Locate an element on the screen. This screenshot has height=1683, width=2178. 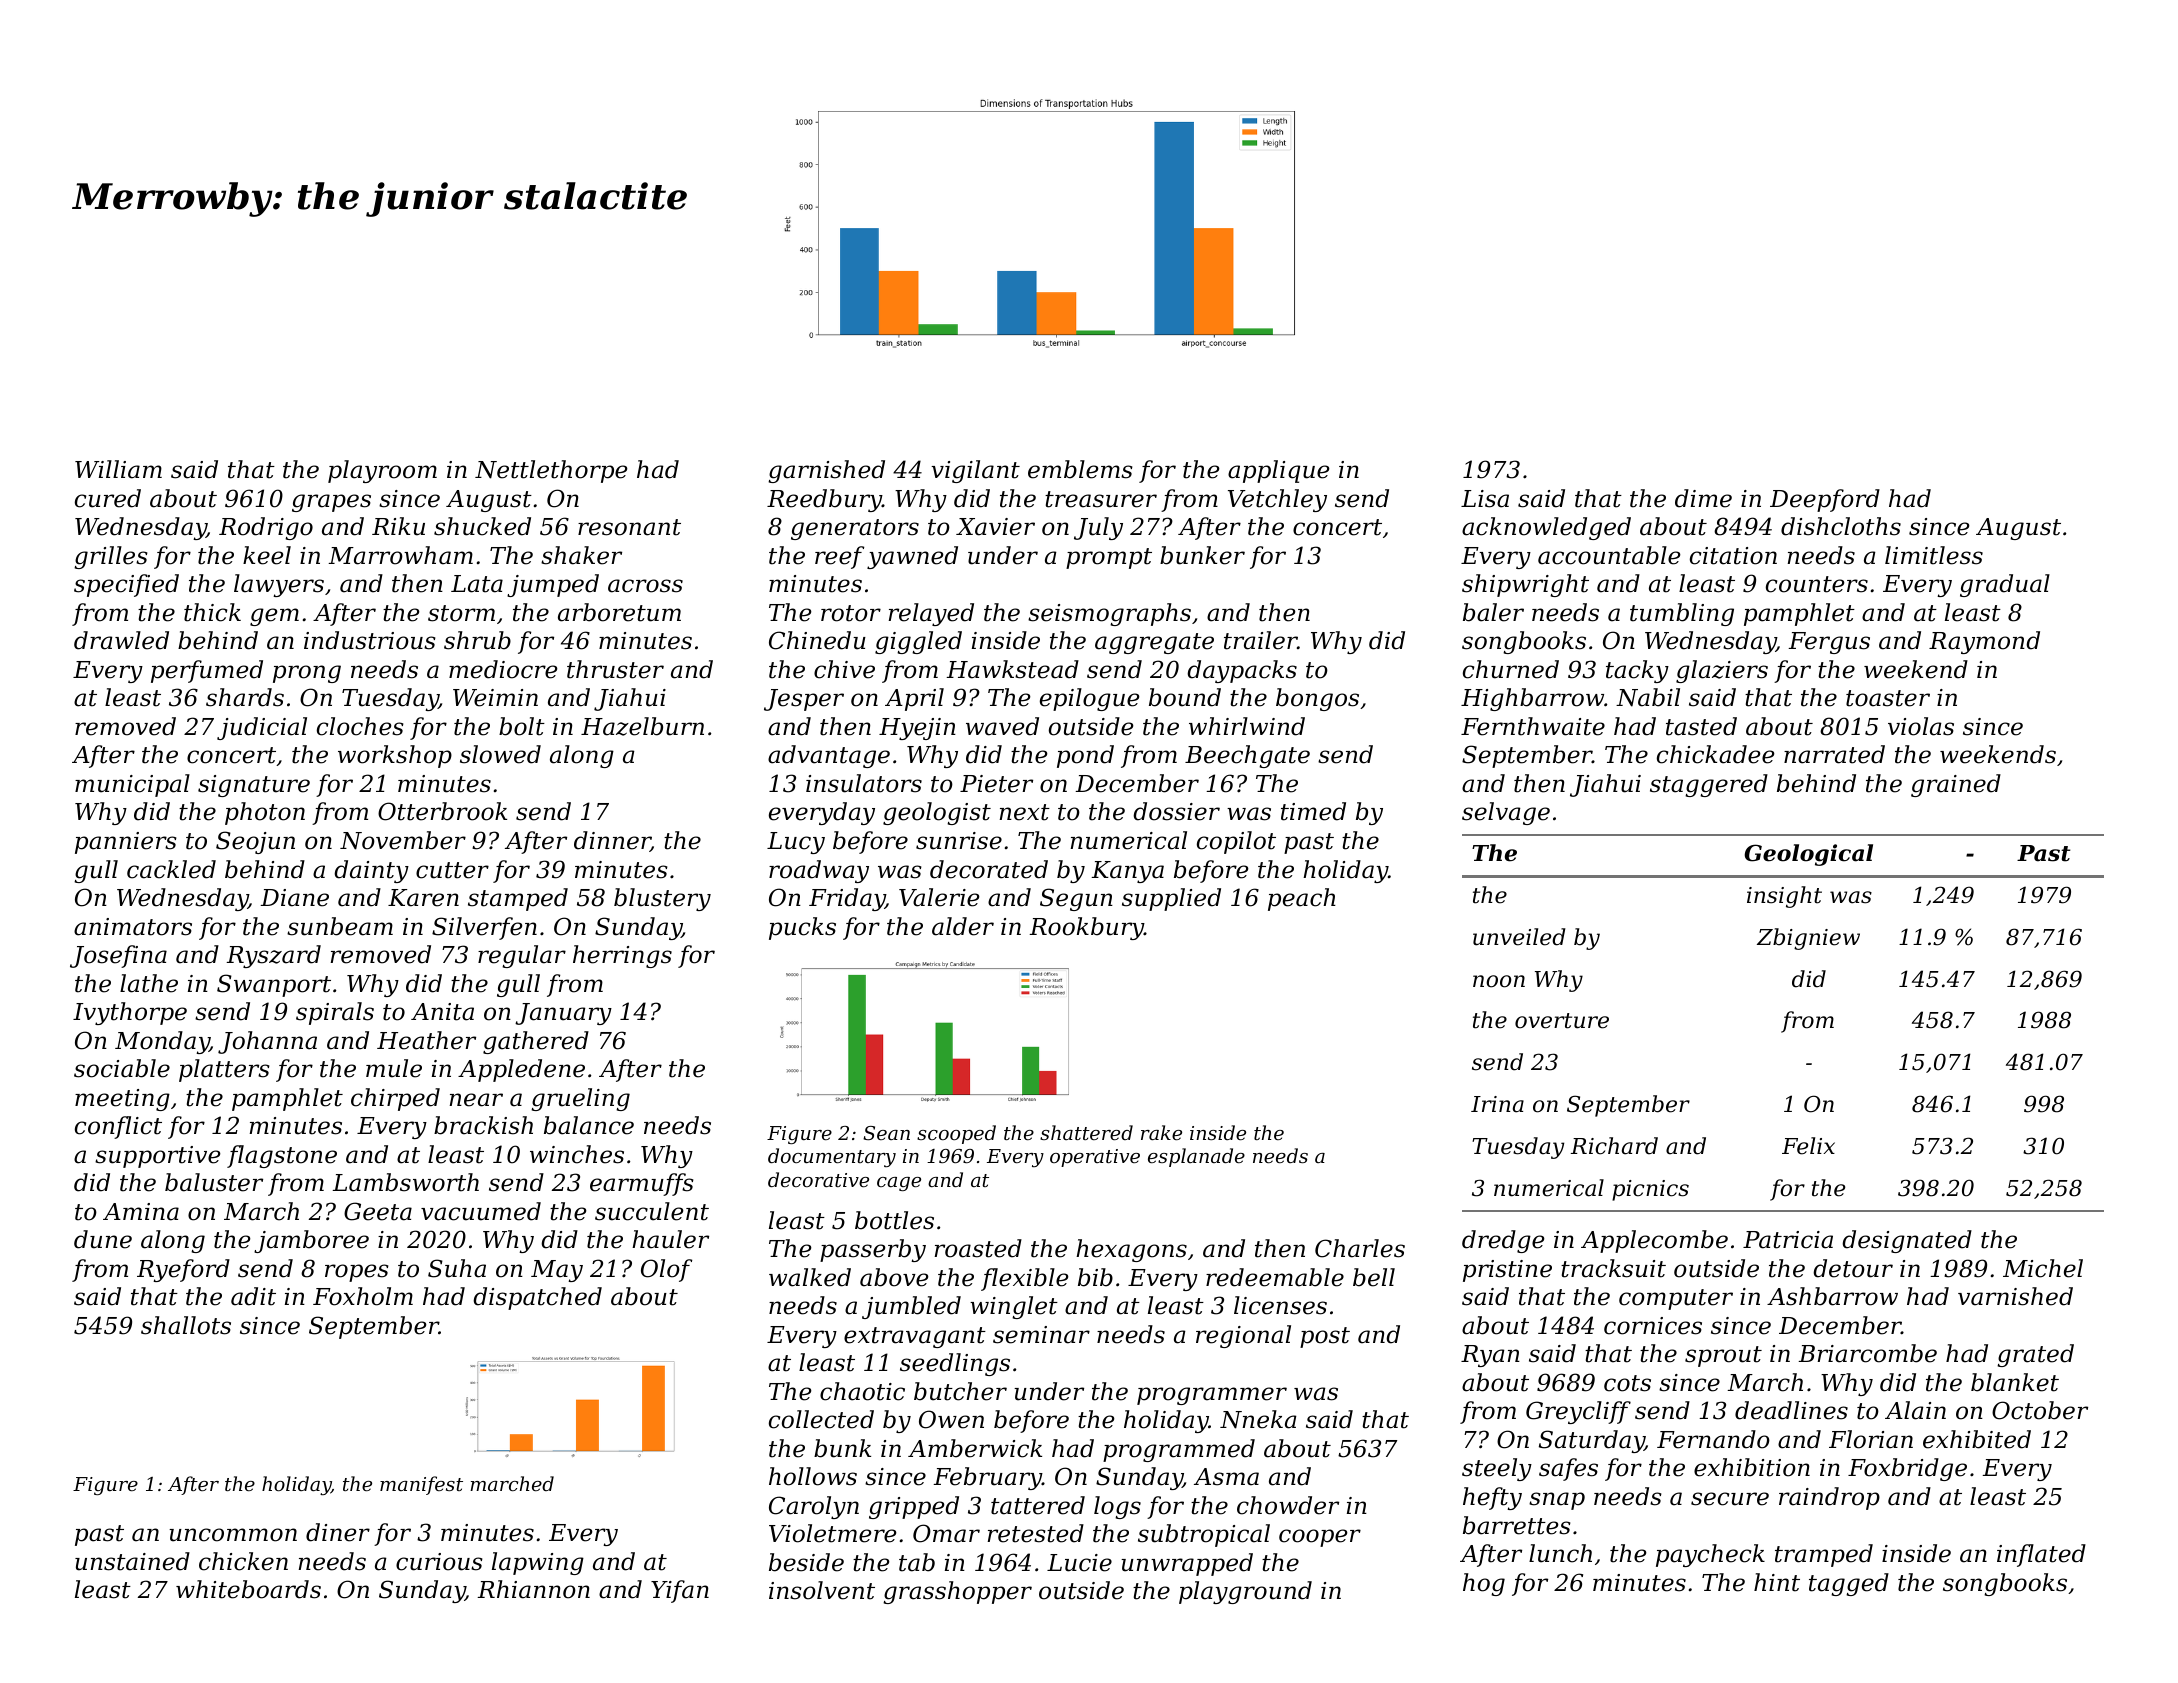
playroom is located at coordinates (382, 471).
